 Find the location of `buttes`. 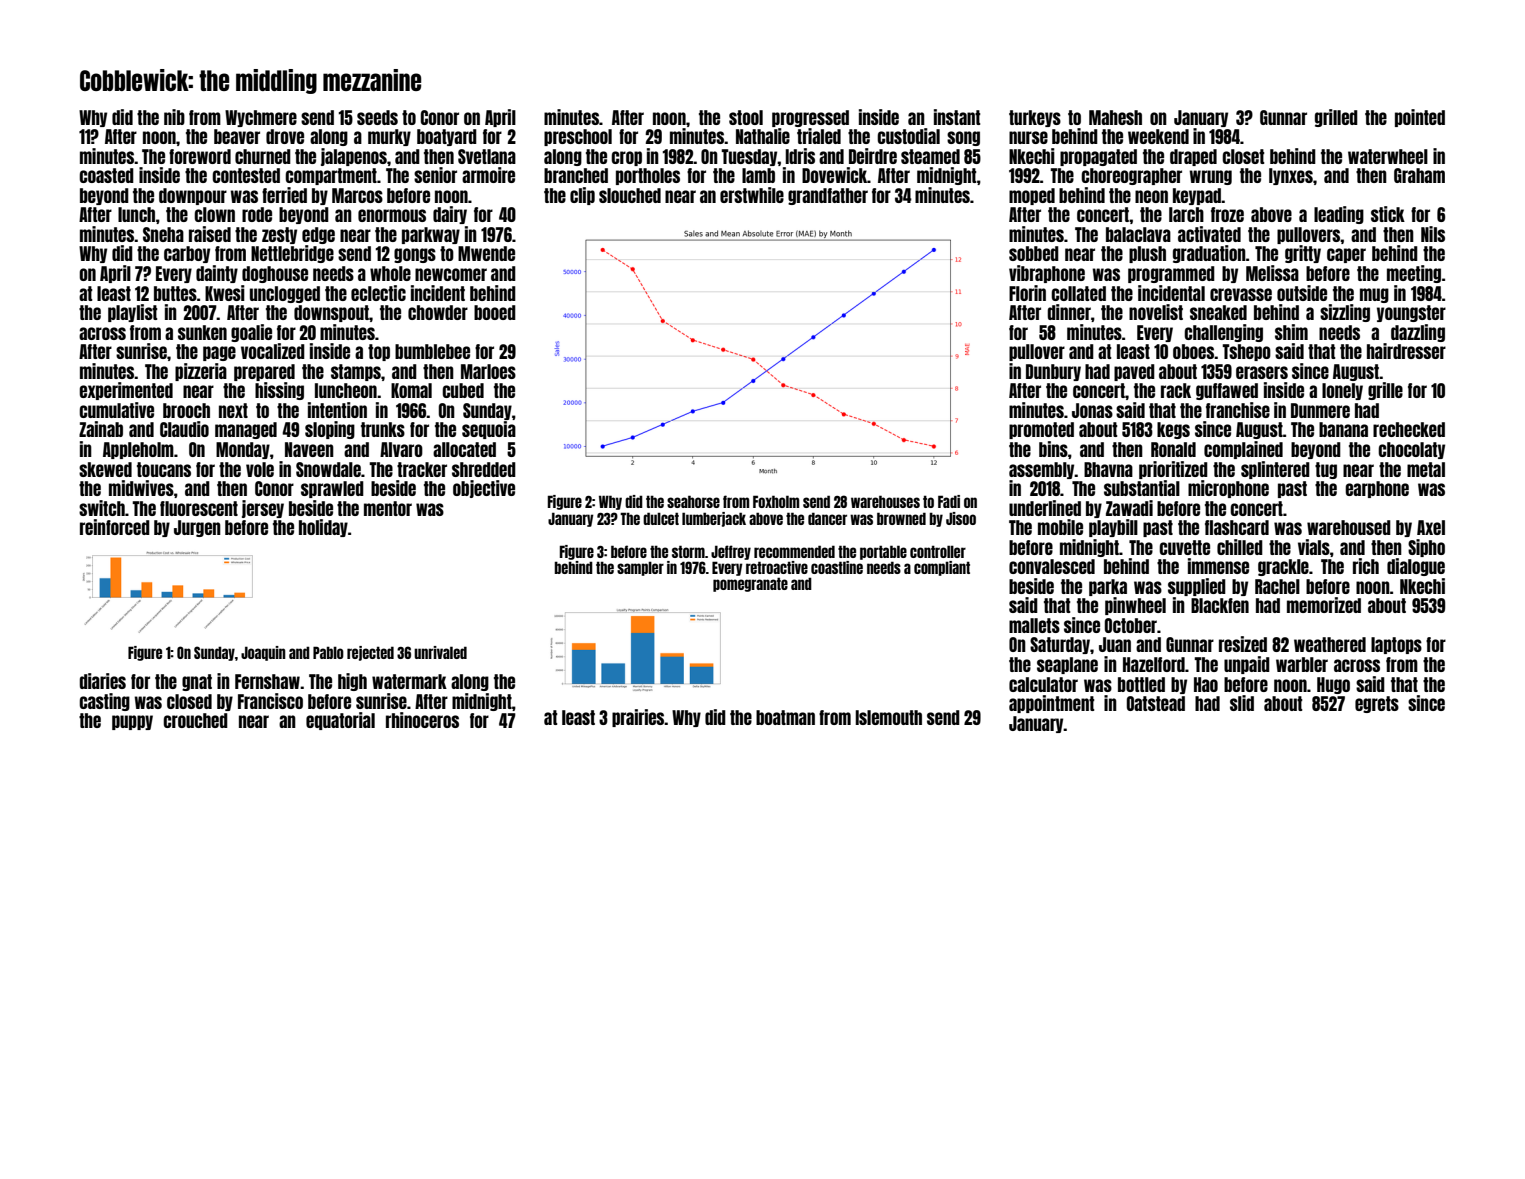

buttes is located at coordinates (175, 293).
